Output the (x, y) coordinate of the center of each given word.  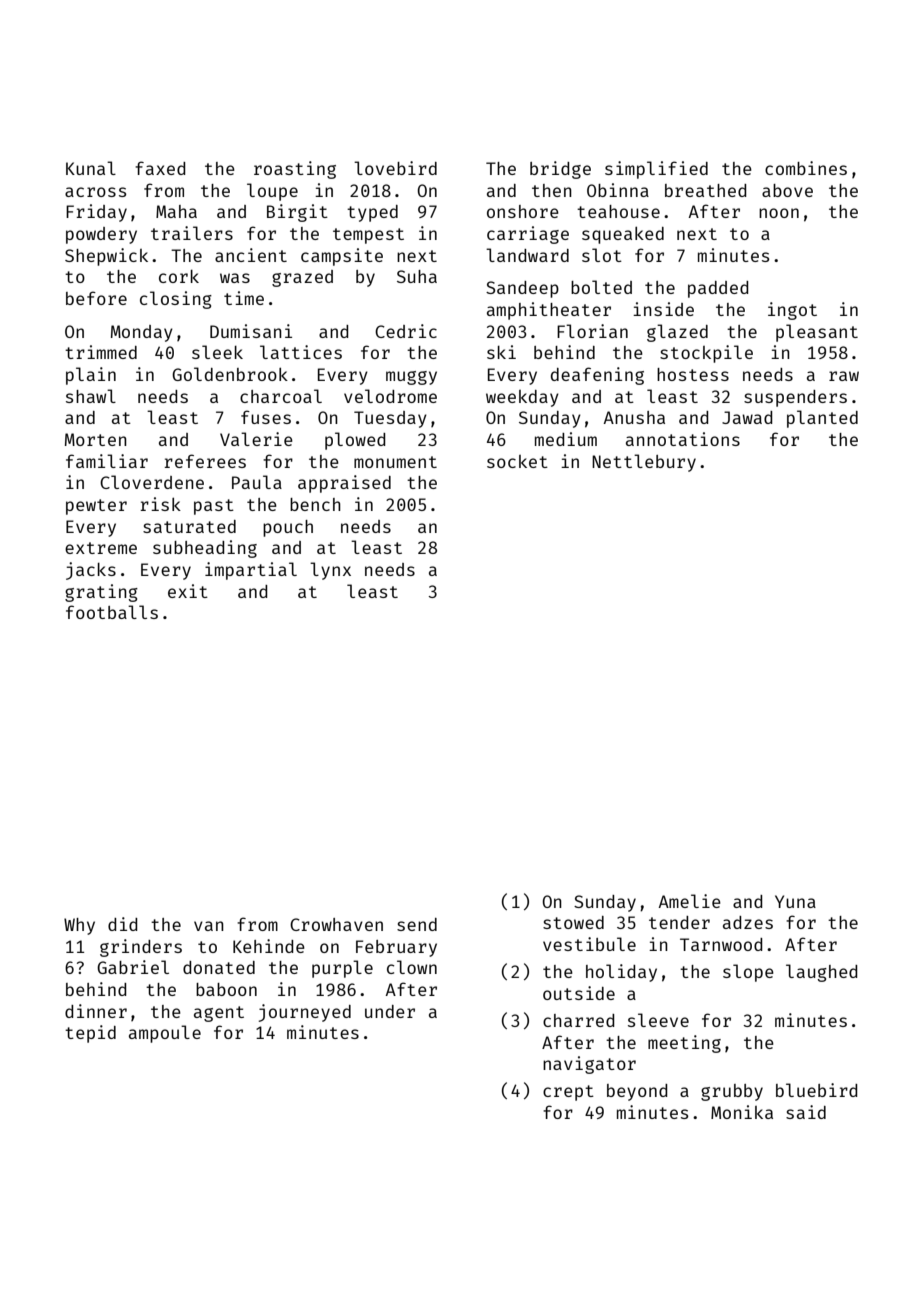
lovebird (395, 168)
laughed (821, 973)
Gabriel (133, 967)
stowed (573, 922)
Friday (96, 213)
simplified (656, 170)
